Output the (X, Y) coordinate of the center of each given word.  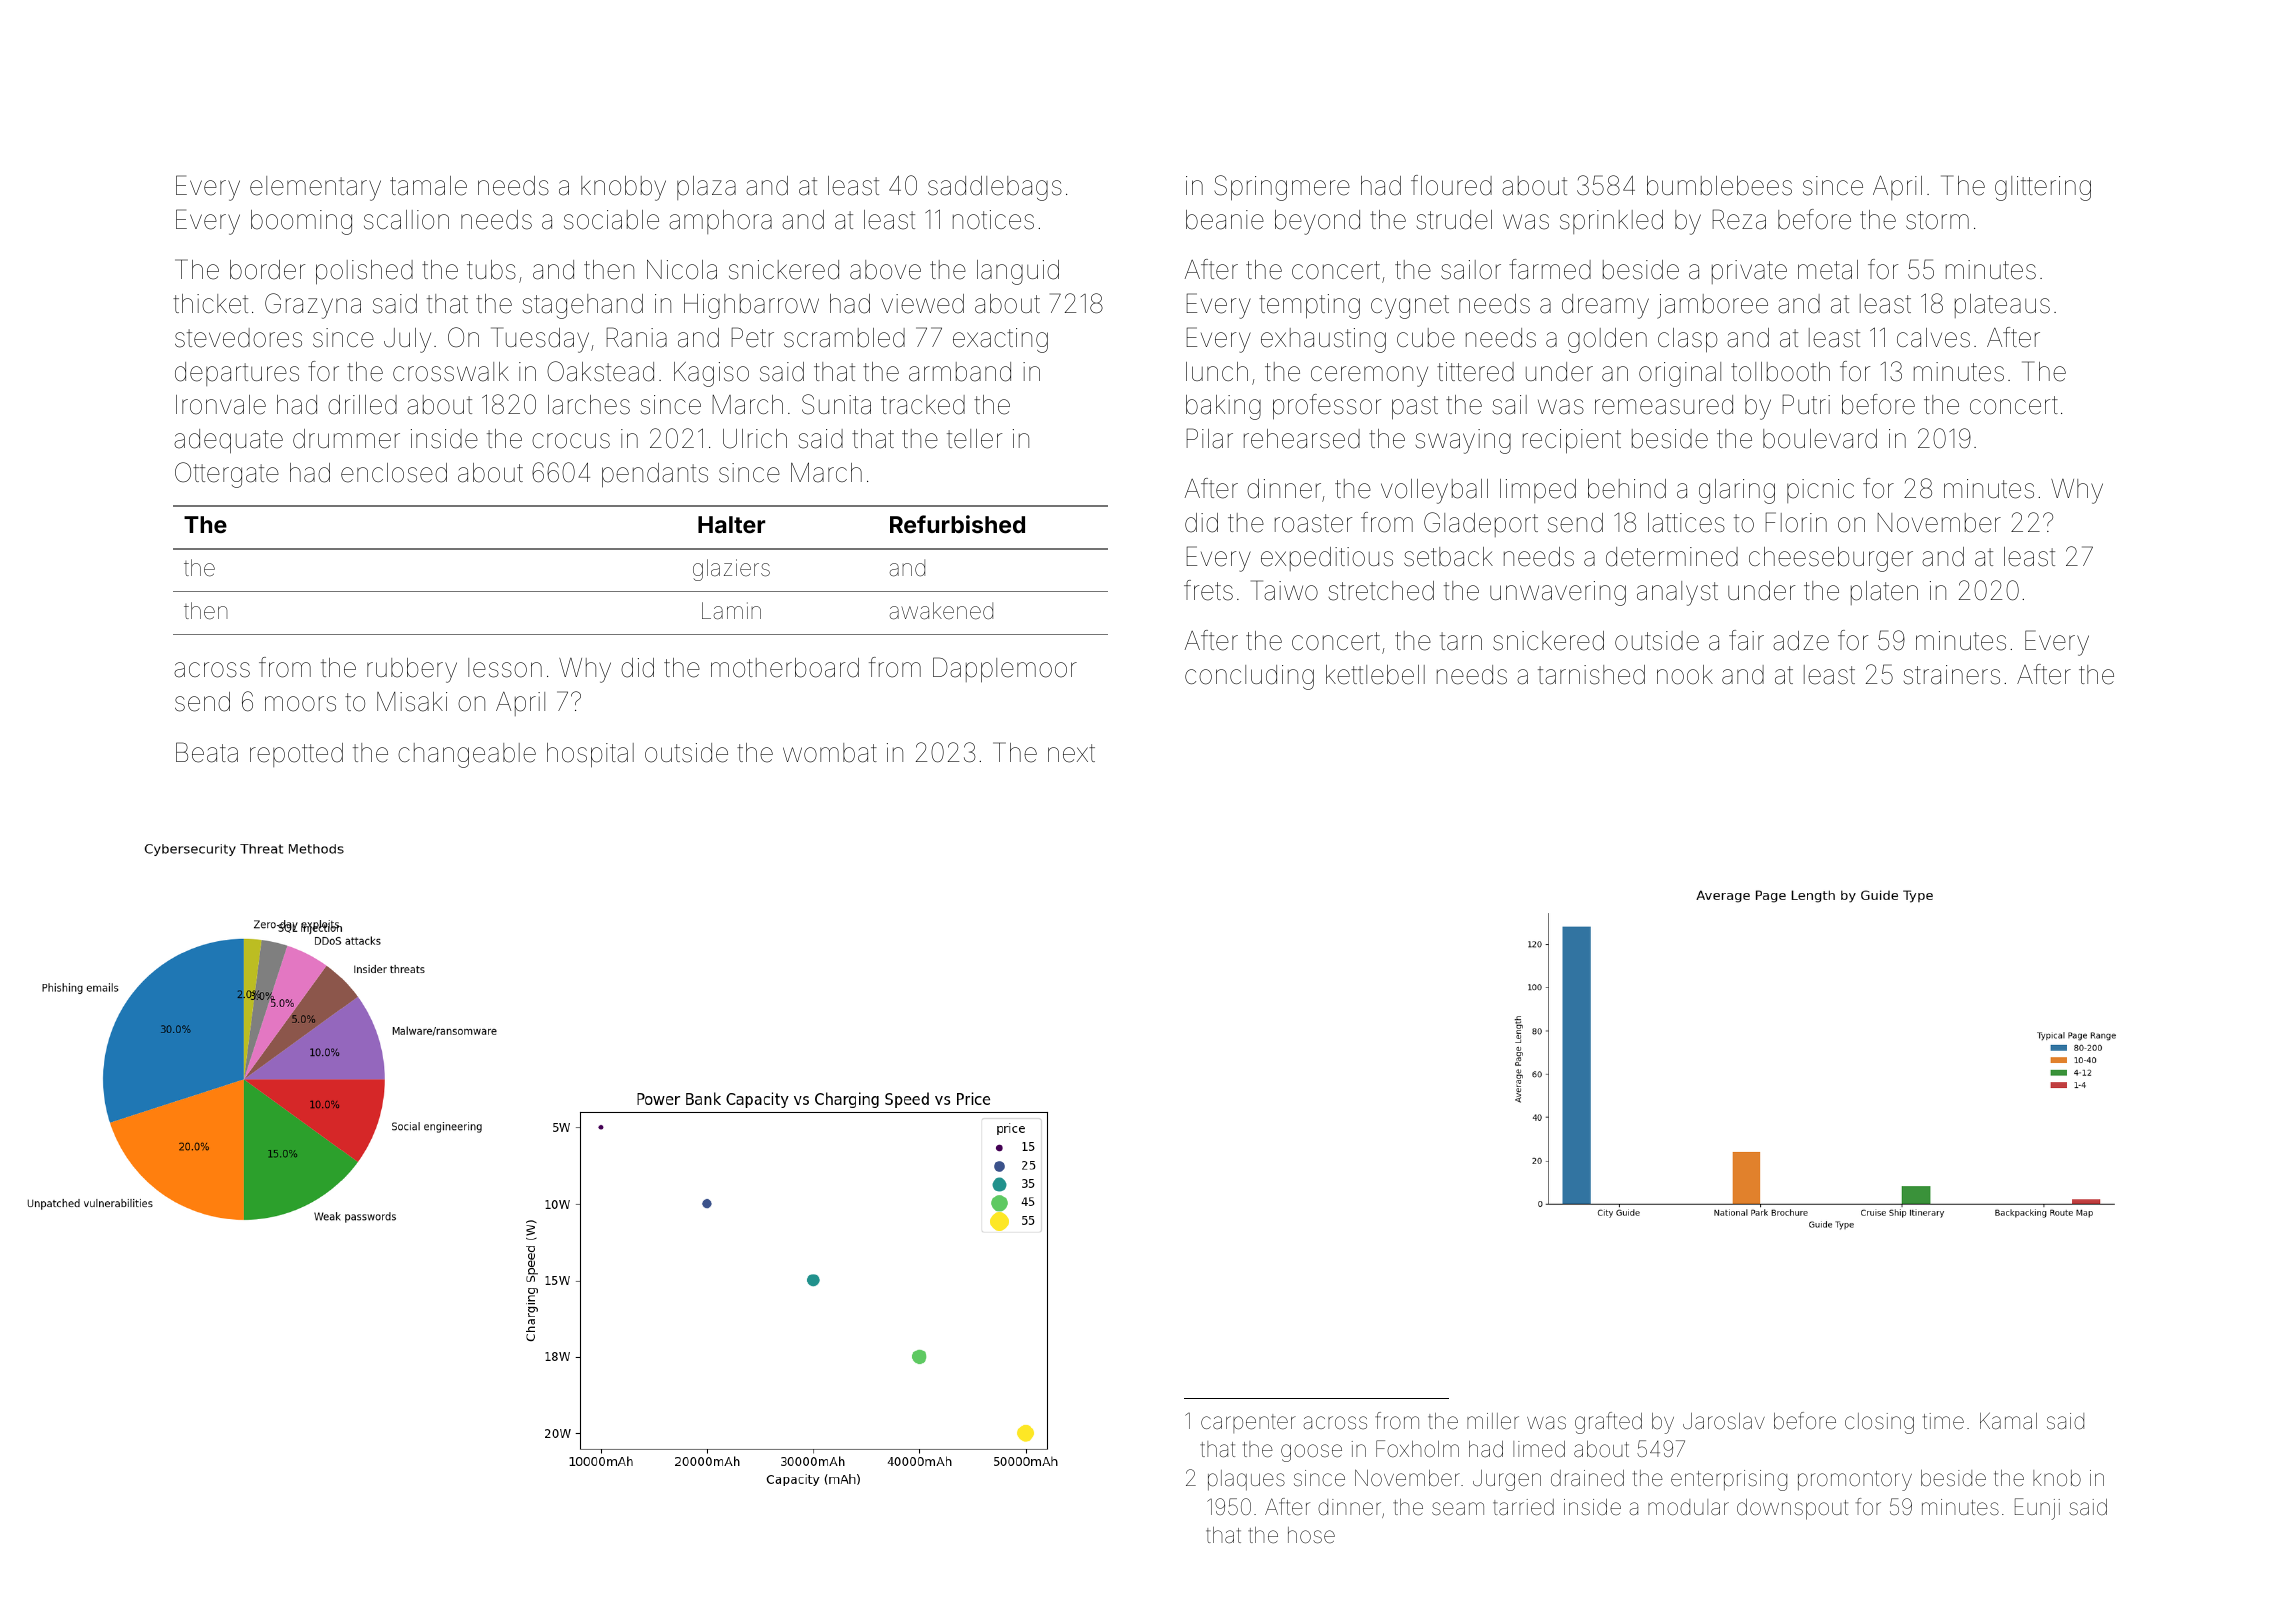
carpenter (1248, 1423)
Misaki (412, 702)
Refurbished (957, 524)
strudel (1454, 220)
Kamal (2008, 1421)
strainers (1952, 675)
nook (1685, 675)
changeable (467, 755)
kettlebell (1375, 675)
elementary (315, 188)
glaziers (731, 570)
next (1071, 753)
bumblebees (1719, 186)
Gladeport (1481, 524)
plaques (1246, 1480)
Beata (207, 752)
